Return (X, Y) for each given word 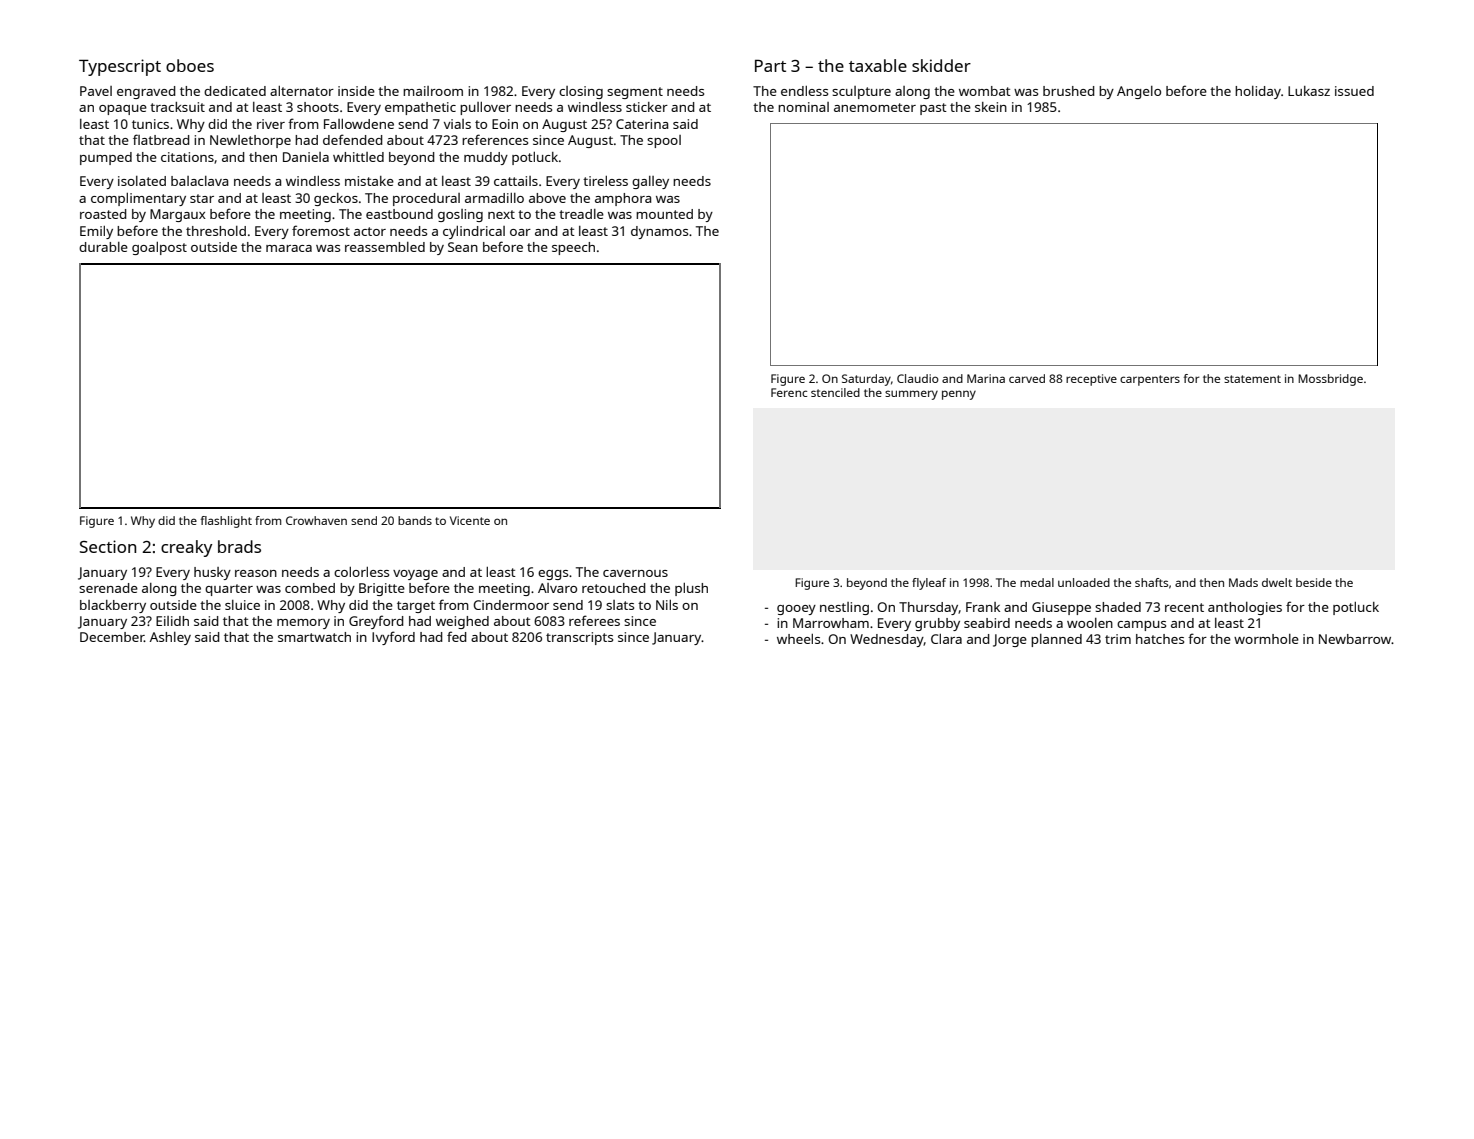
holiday (1258, 92)
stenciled (835, 392)
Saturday (866, 380)
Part (770, 65)
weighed (462, 622)
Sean (463, 247)
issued (1354, 91)
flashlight (226, 522)
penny (959, 395)
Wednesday (887, 640)
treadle (581, 214)
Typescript (120, 67)
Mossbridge (1330, 380)
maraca (289, 248)
